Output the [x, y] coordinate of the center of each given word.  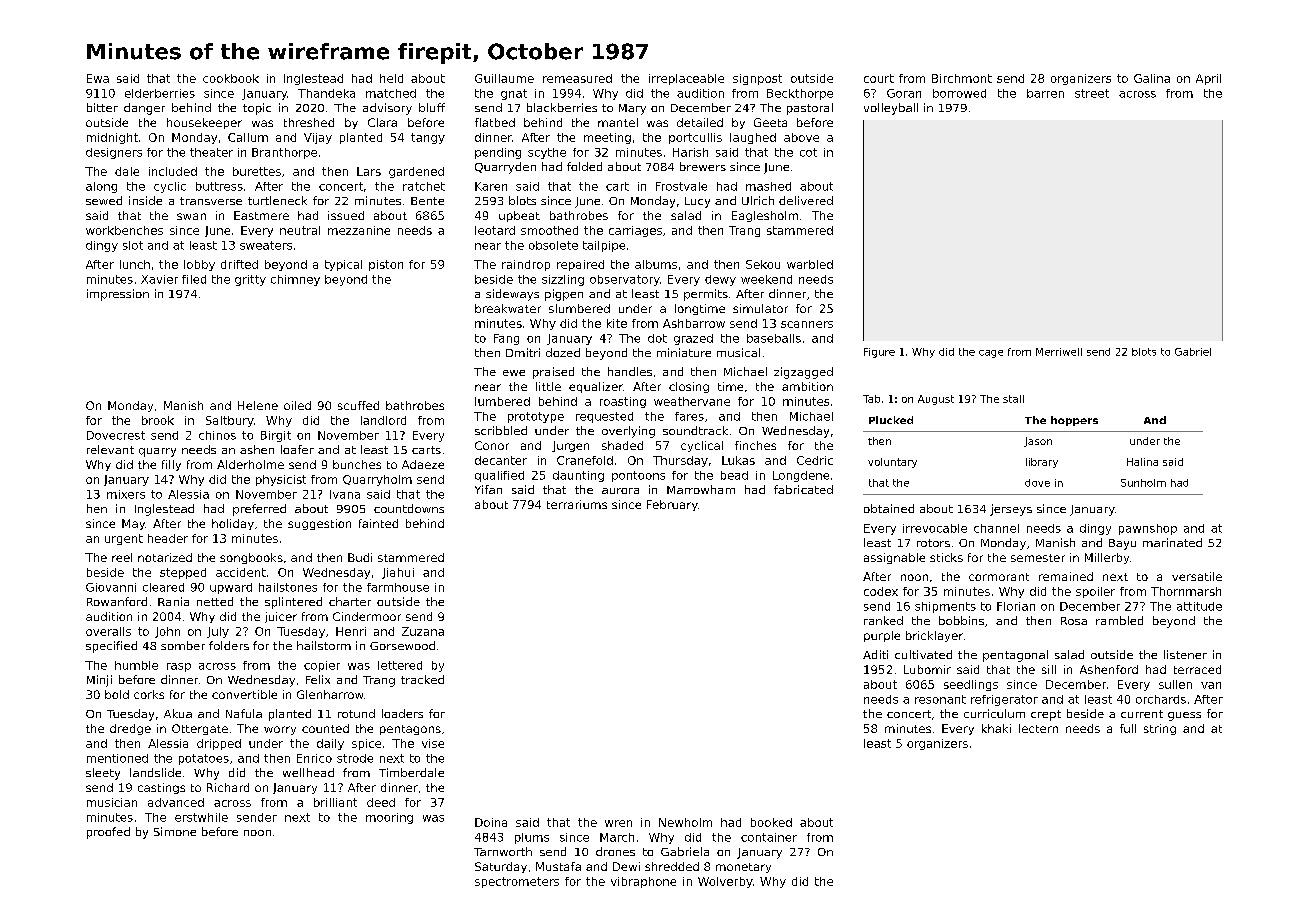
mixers [126, 494]
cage [991, 354]
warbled [810, 264]
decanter [501, 460]
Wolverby [725, 882]
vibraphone [643, 882]
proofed [108, 833]
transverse [211, 201]
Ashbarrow [694, 323]
